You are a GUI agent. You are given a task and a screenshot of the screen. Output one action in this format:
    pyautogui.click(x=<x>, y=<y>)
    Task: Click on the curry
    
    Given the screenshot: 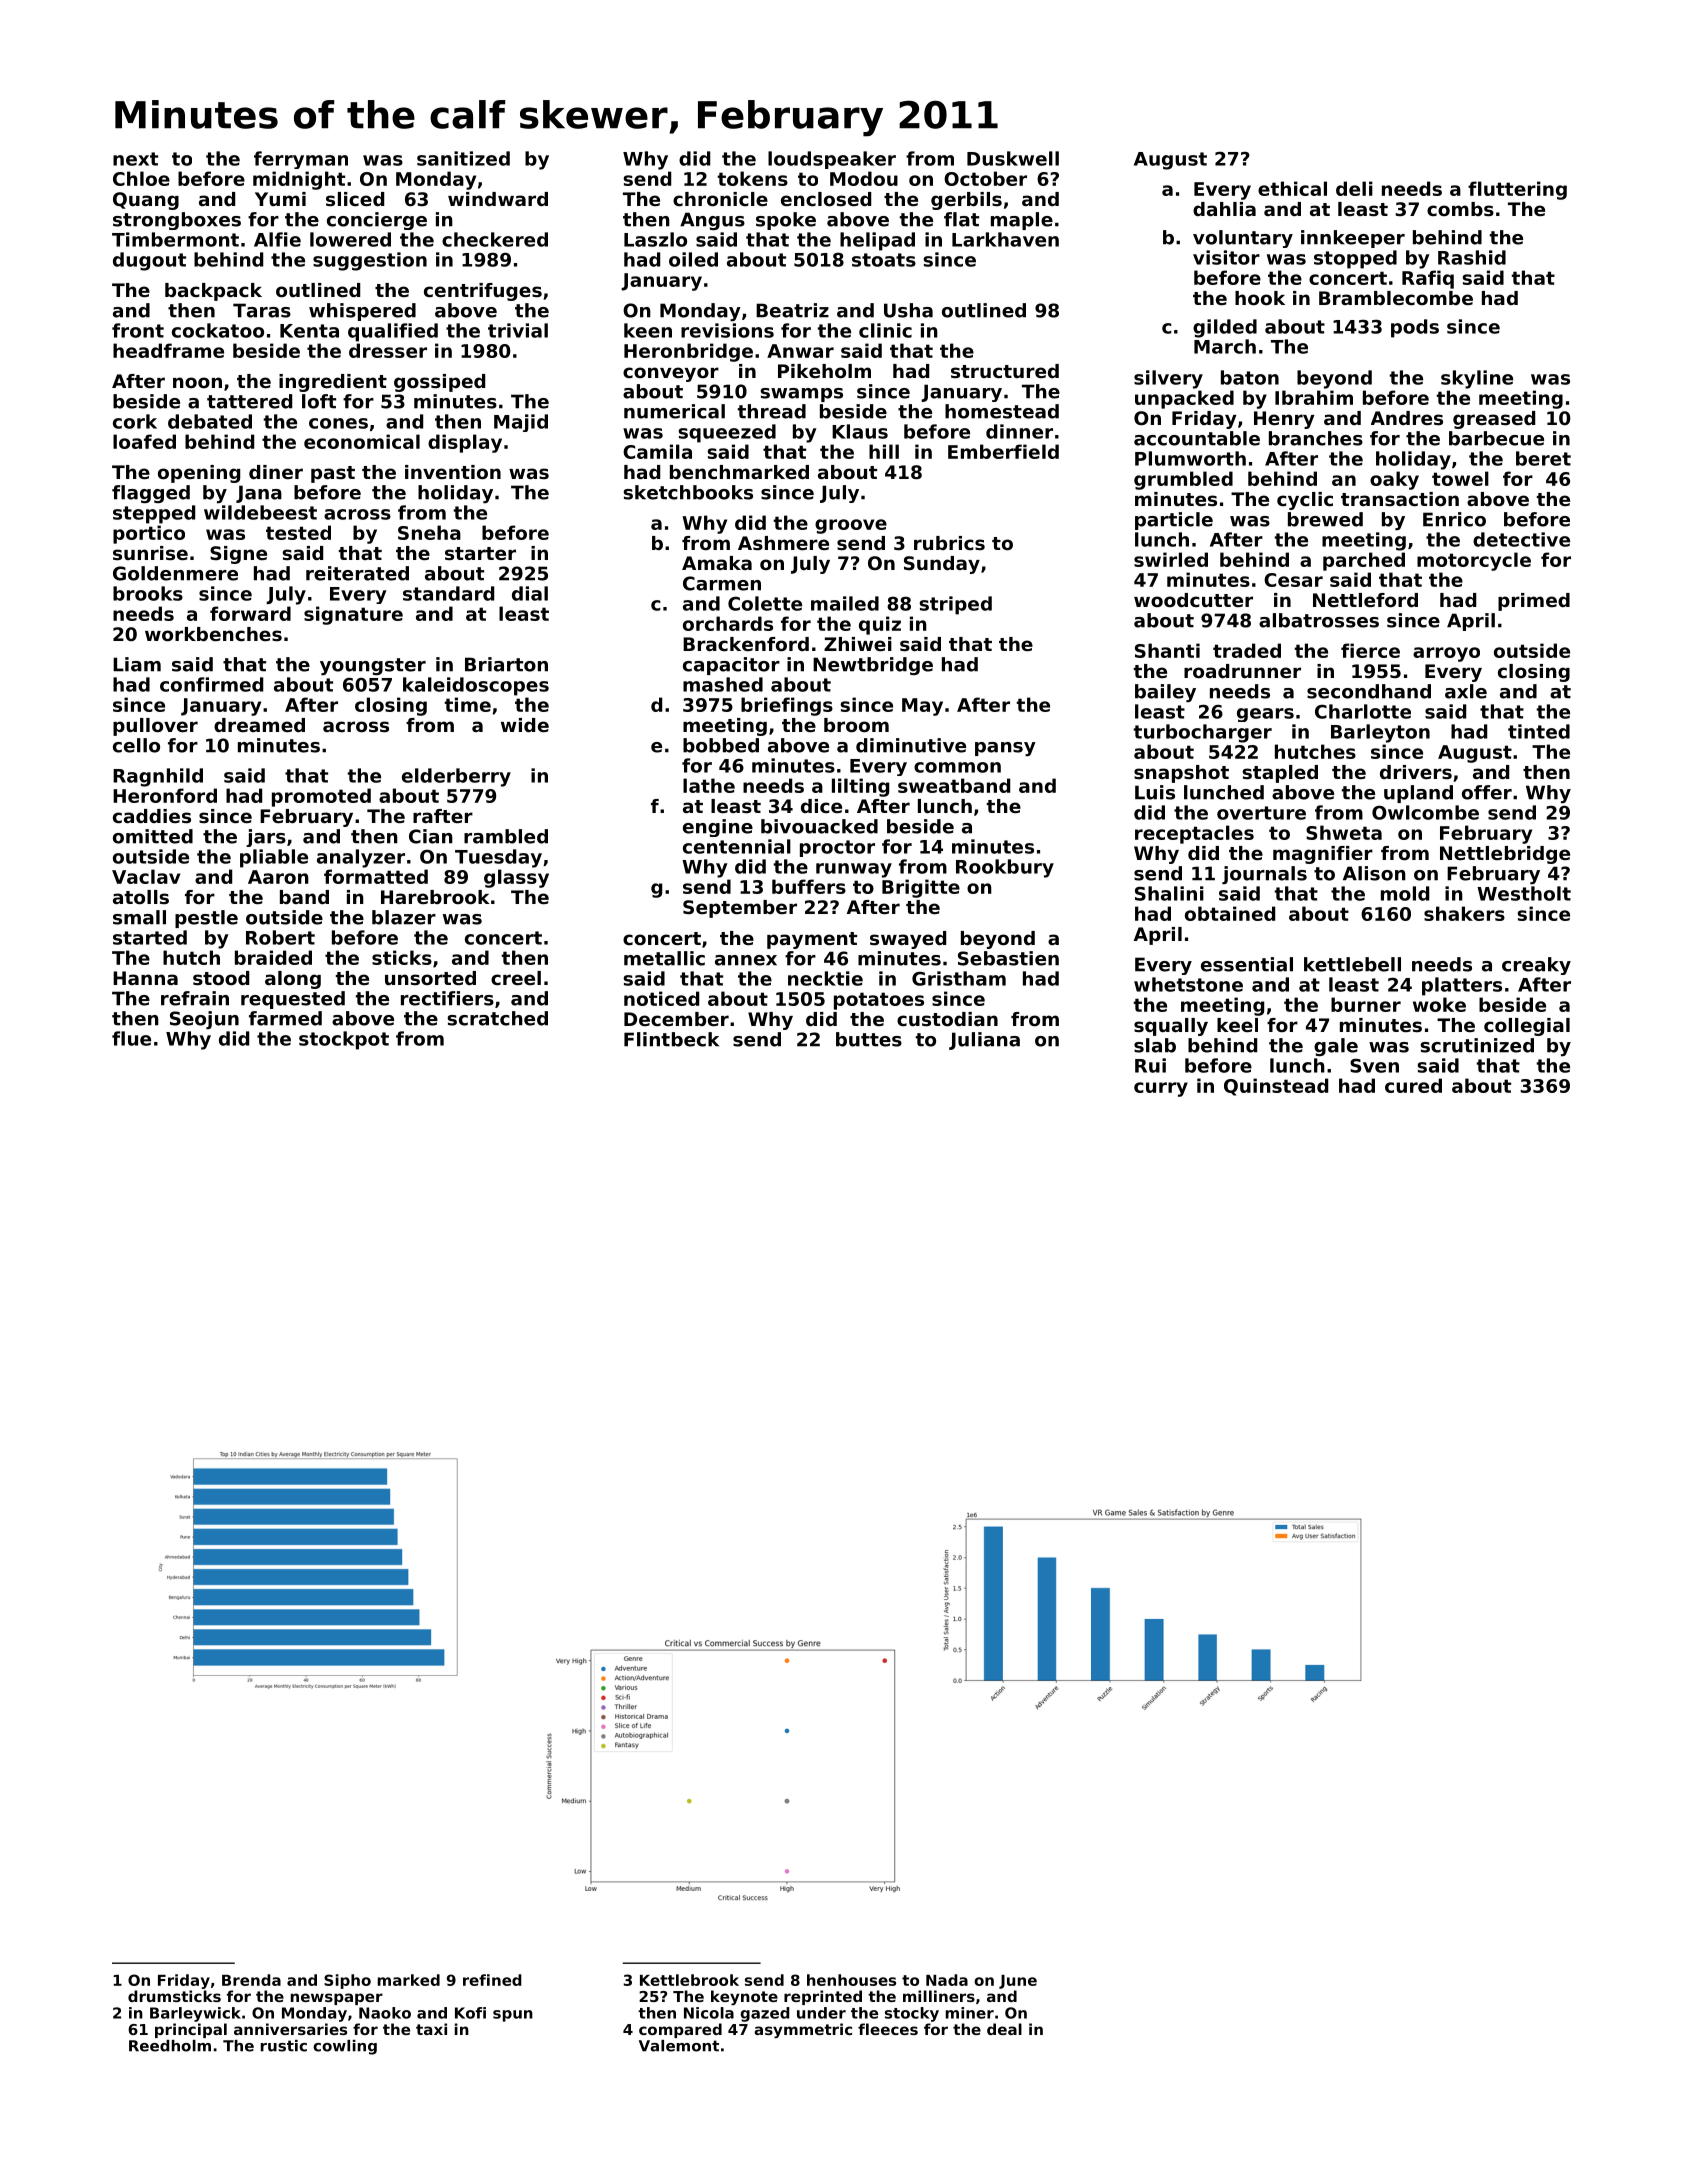 What is the action you would take?
    pyautogui.click(x=1161, y=1089)
